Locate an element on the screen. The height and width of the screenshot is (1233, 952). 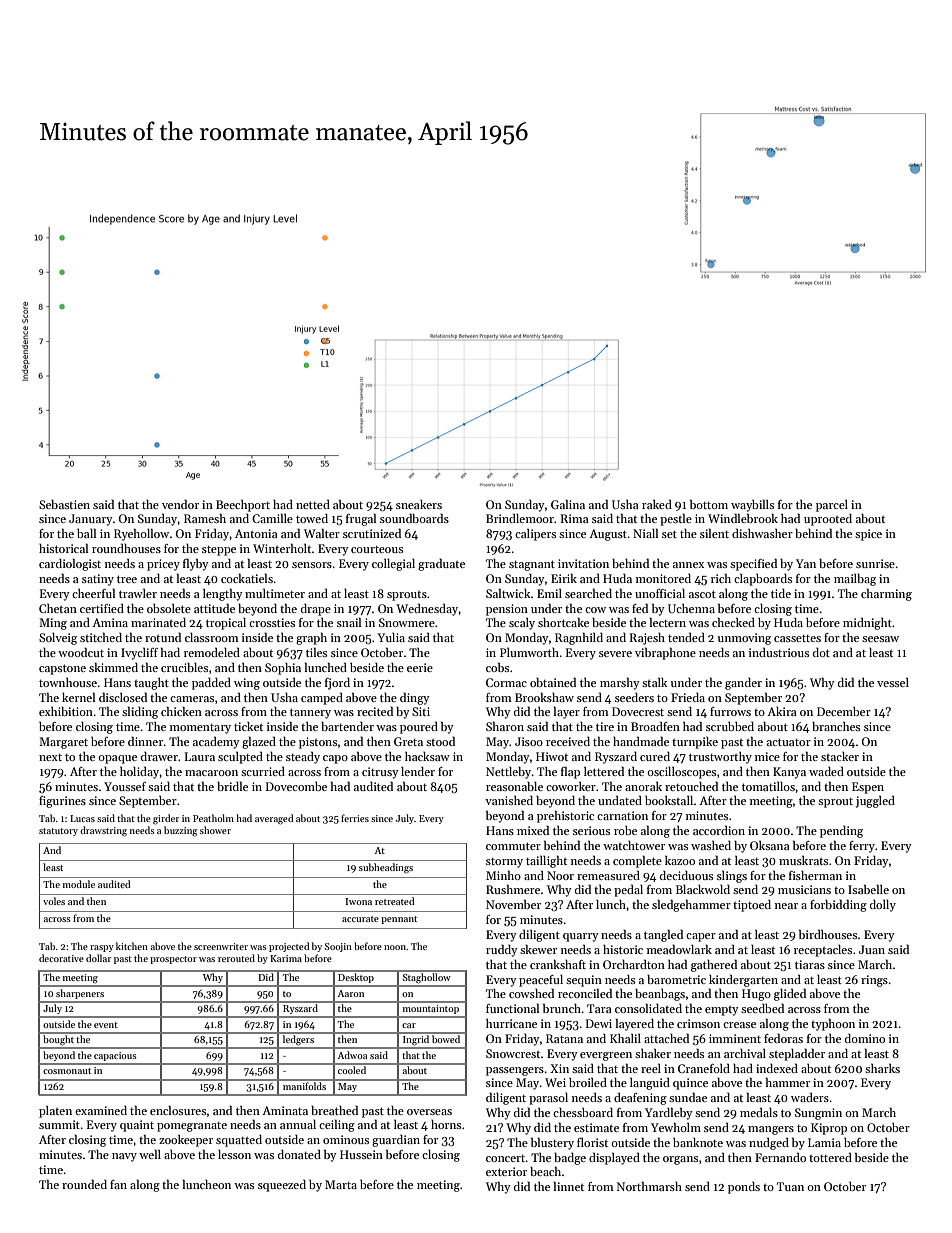
dot is located at coordinates (821, 652).
